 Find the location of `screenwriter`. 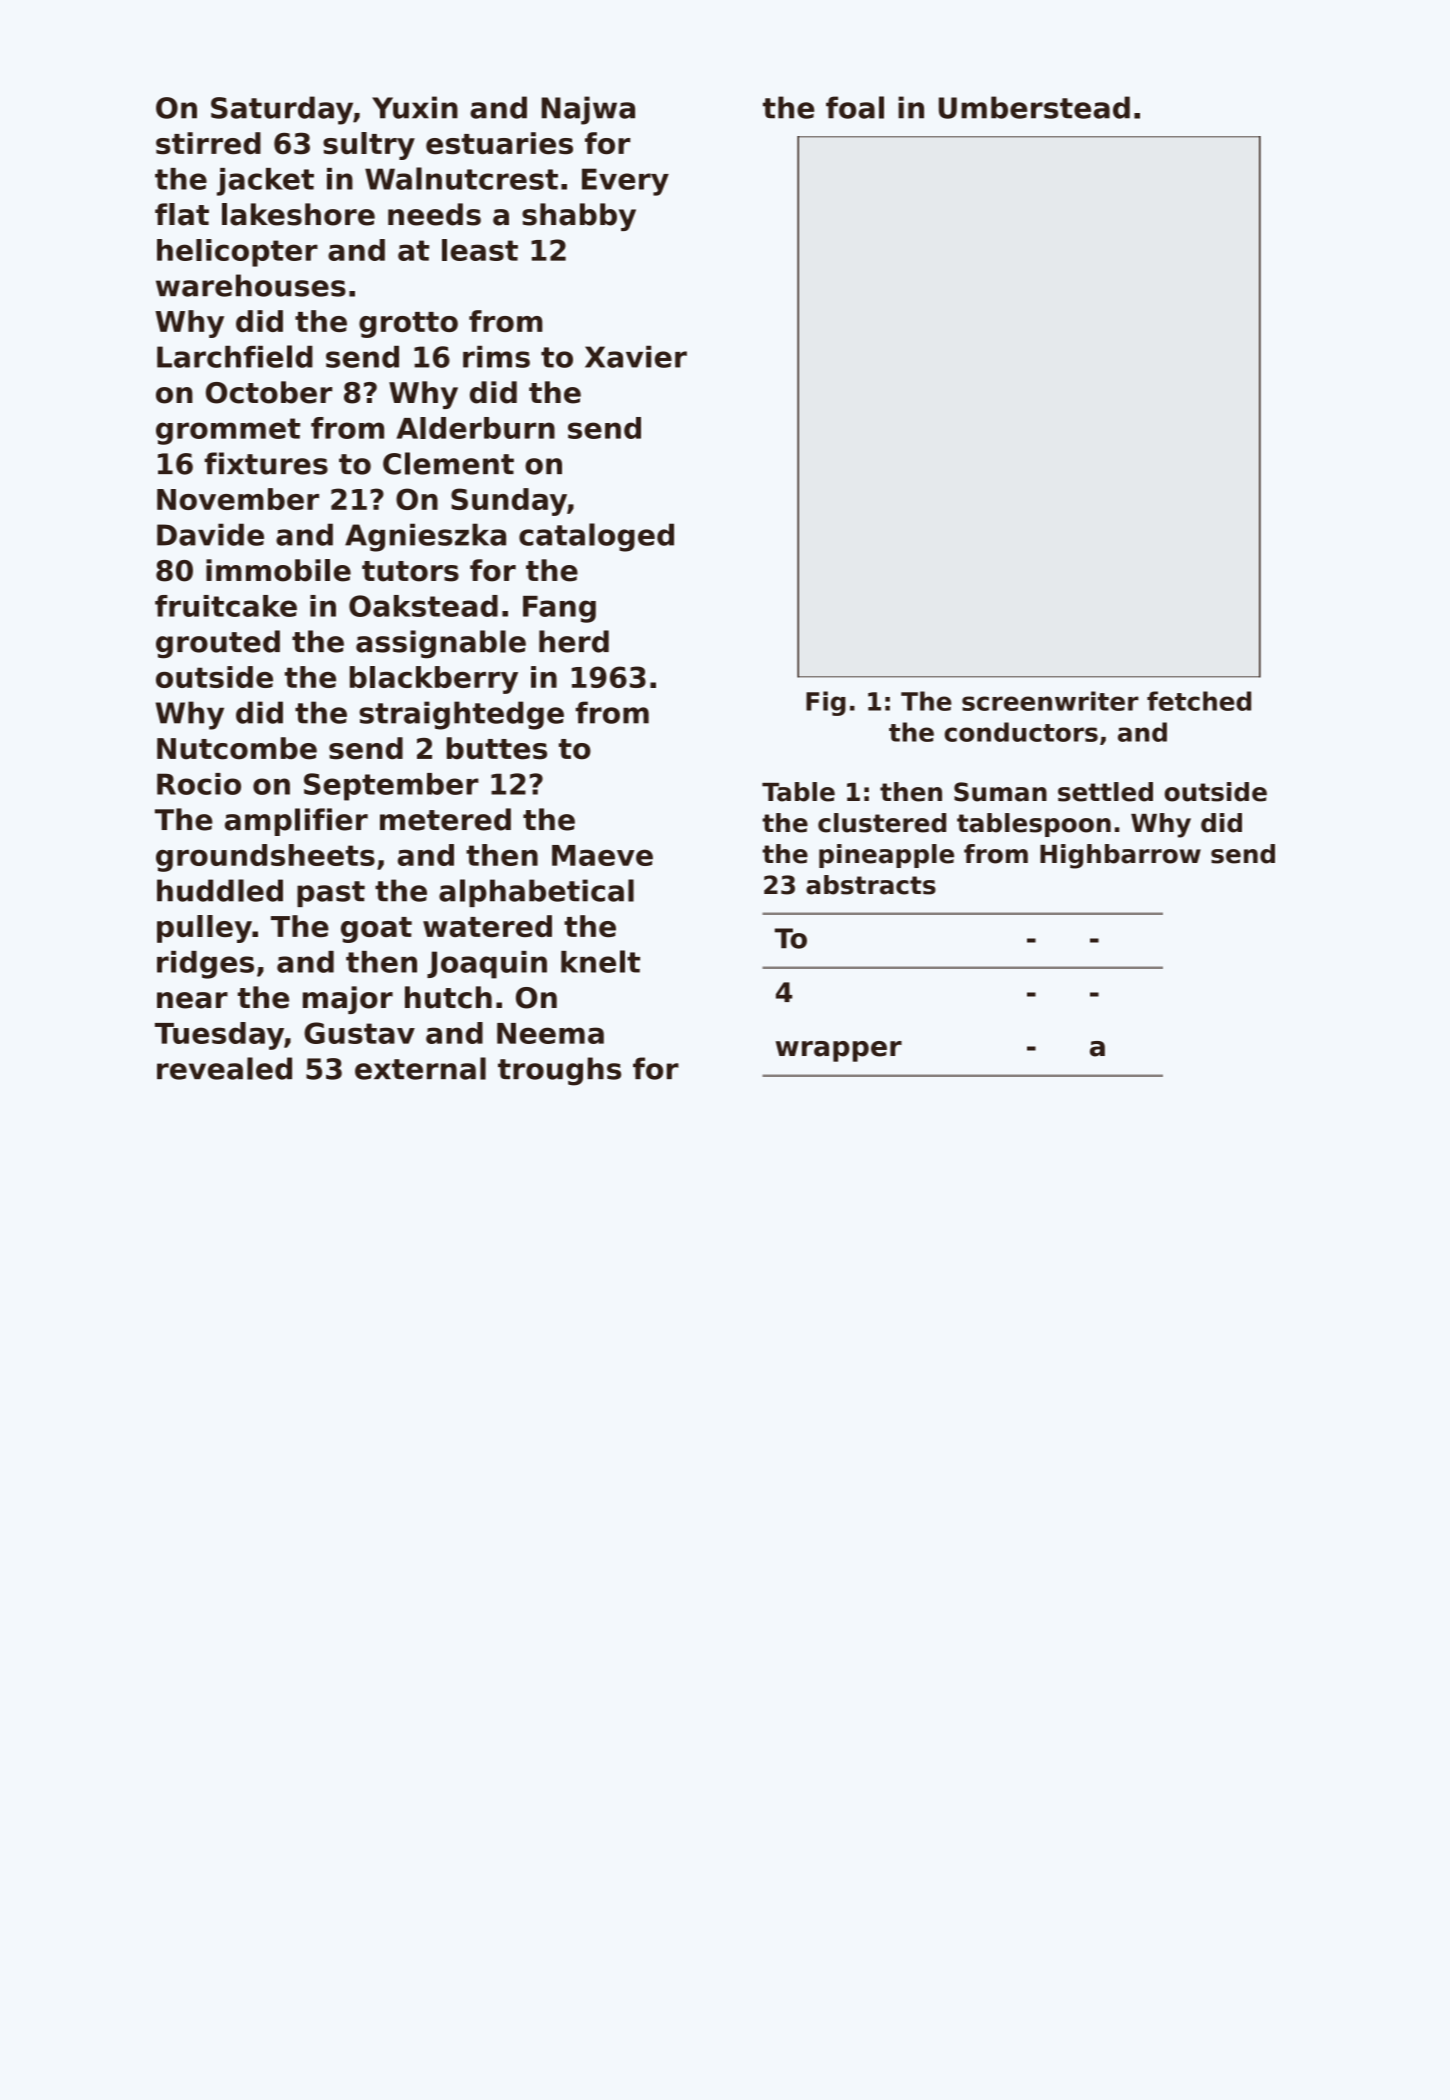

screenwriter is located at coordinates (1050, 701).
